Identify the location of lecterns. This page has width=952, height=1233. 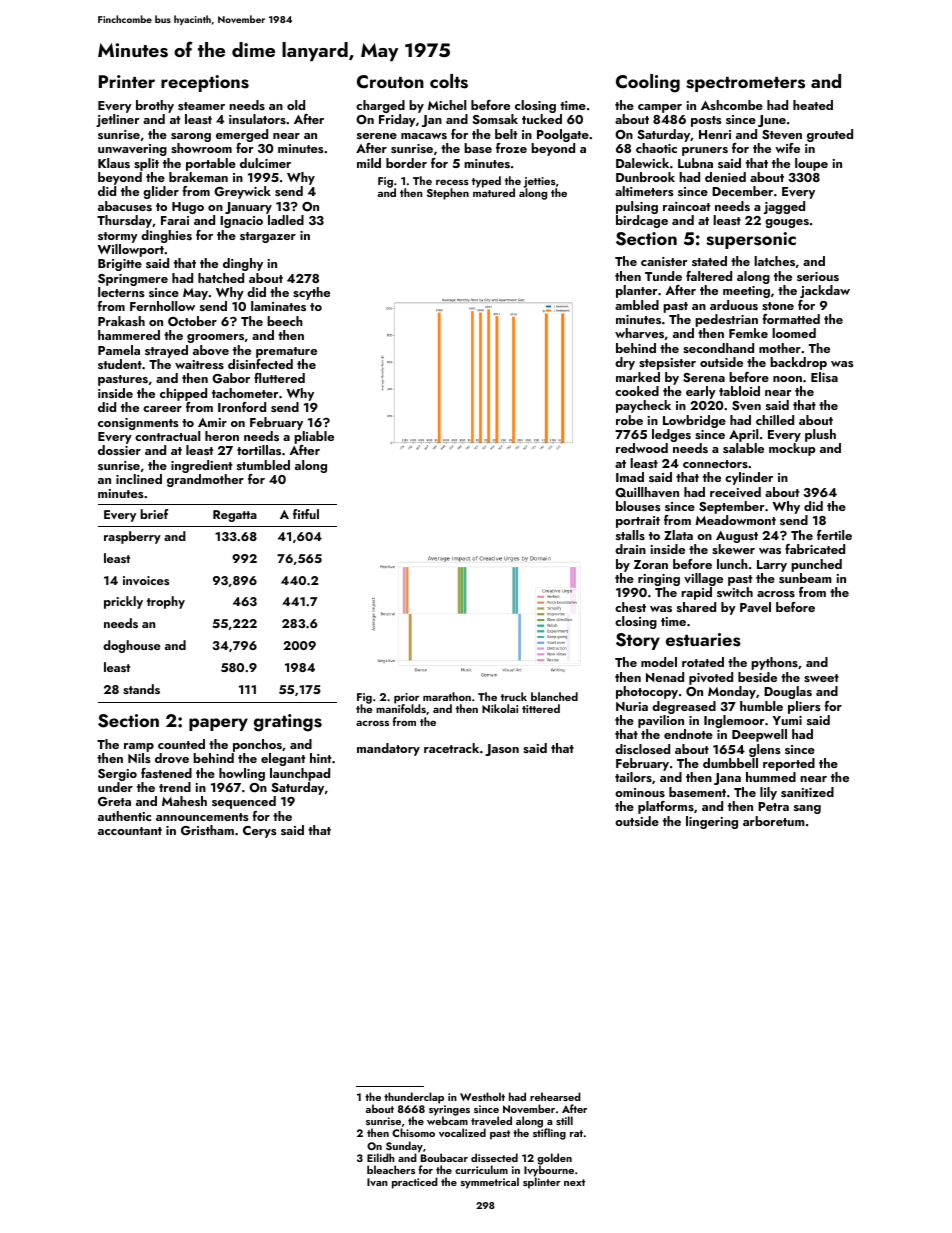
(121, 292).
